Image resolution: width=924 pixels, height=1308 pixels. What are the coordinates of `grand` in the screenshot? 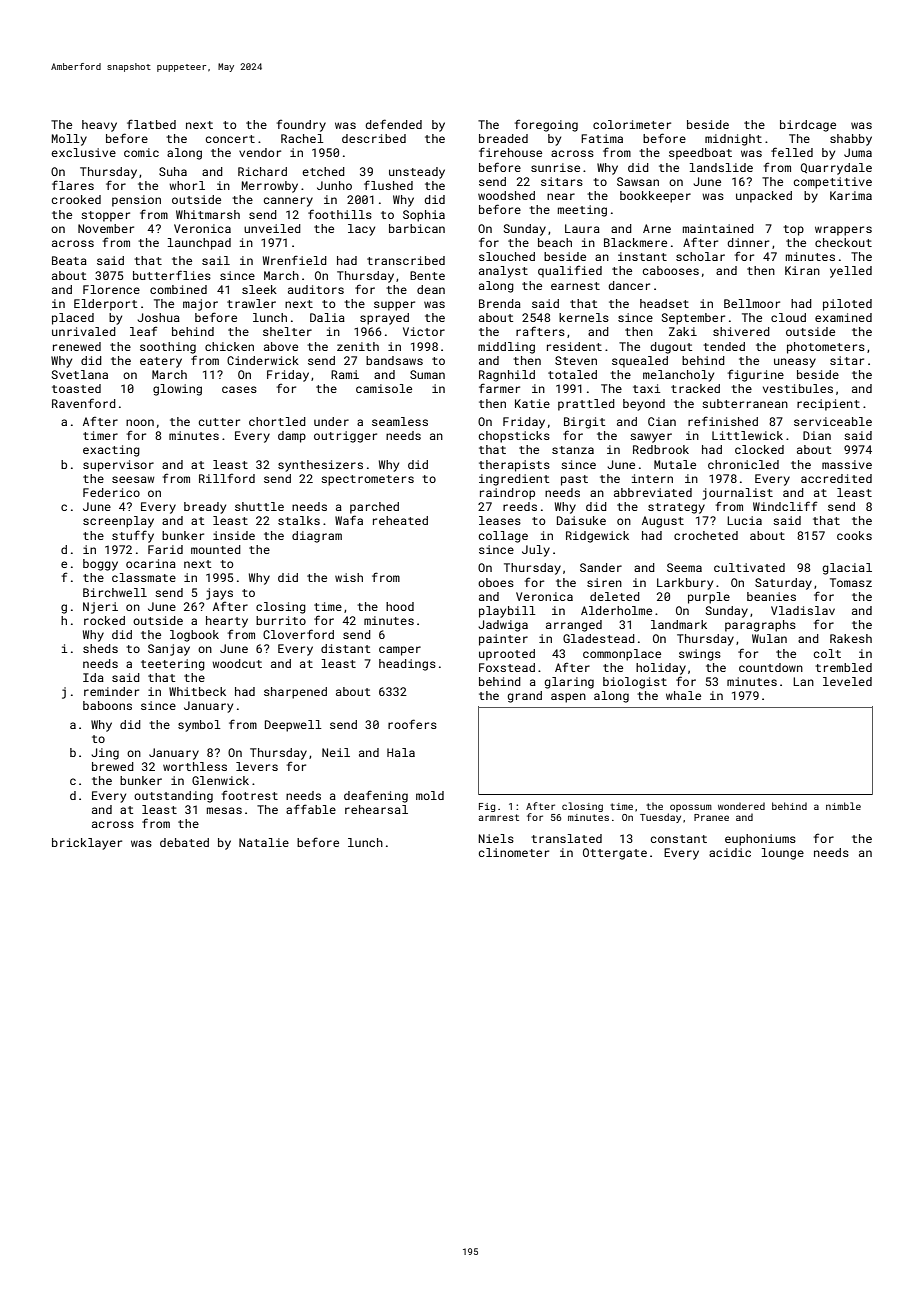 It's located at (524, 697).
